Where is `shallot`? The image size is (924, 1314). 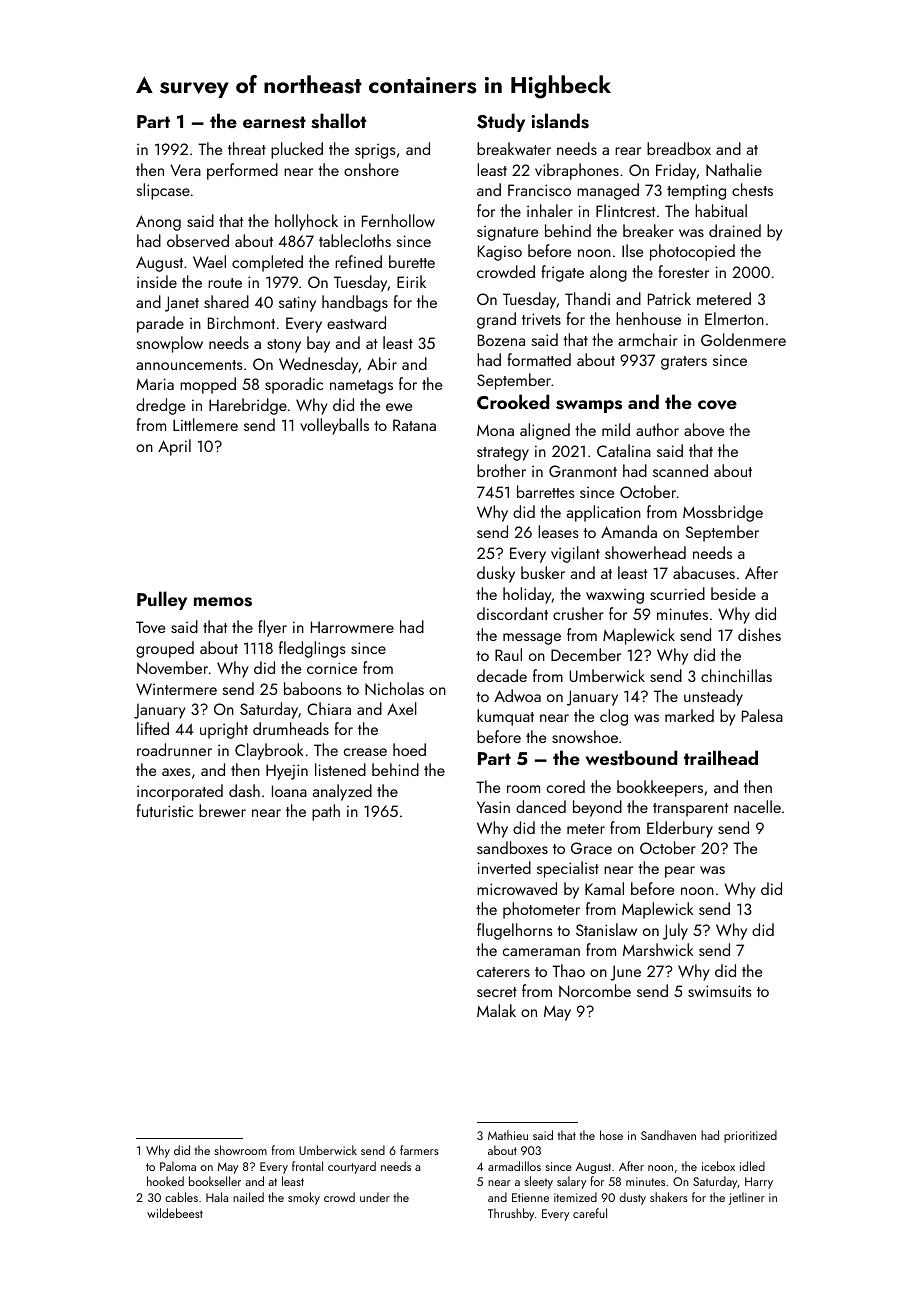
shallot is located at coordinates (338, 121).
